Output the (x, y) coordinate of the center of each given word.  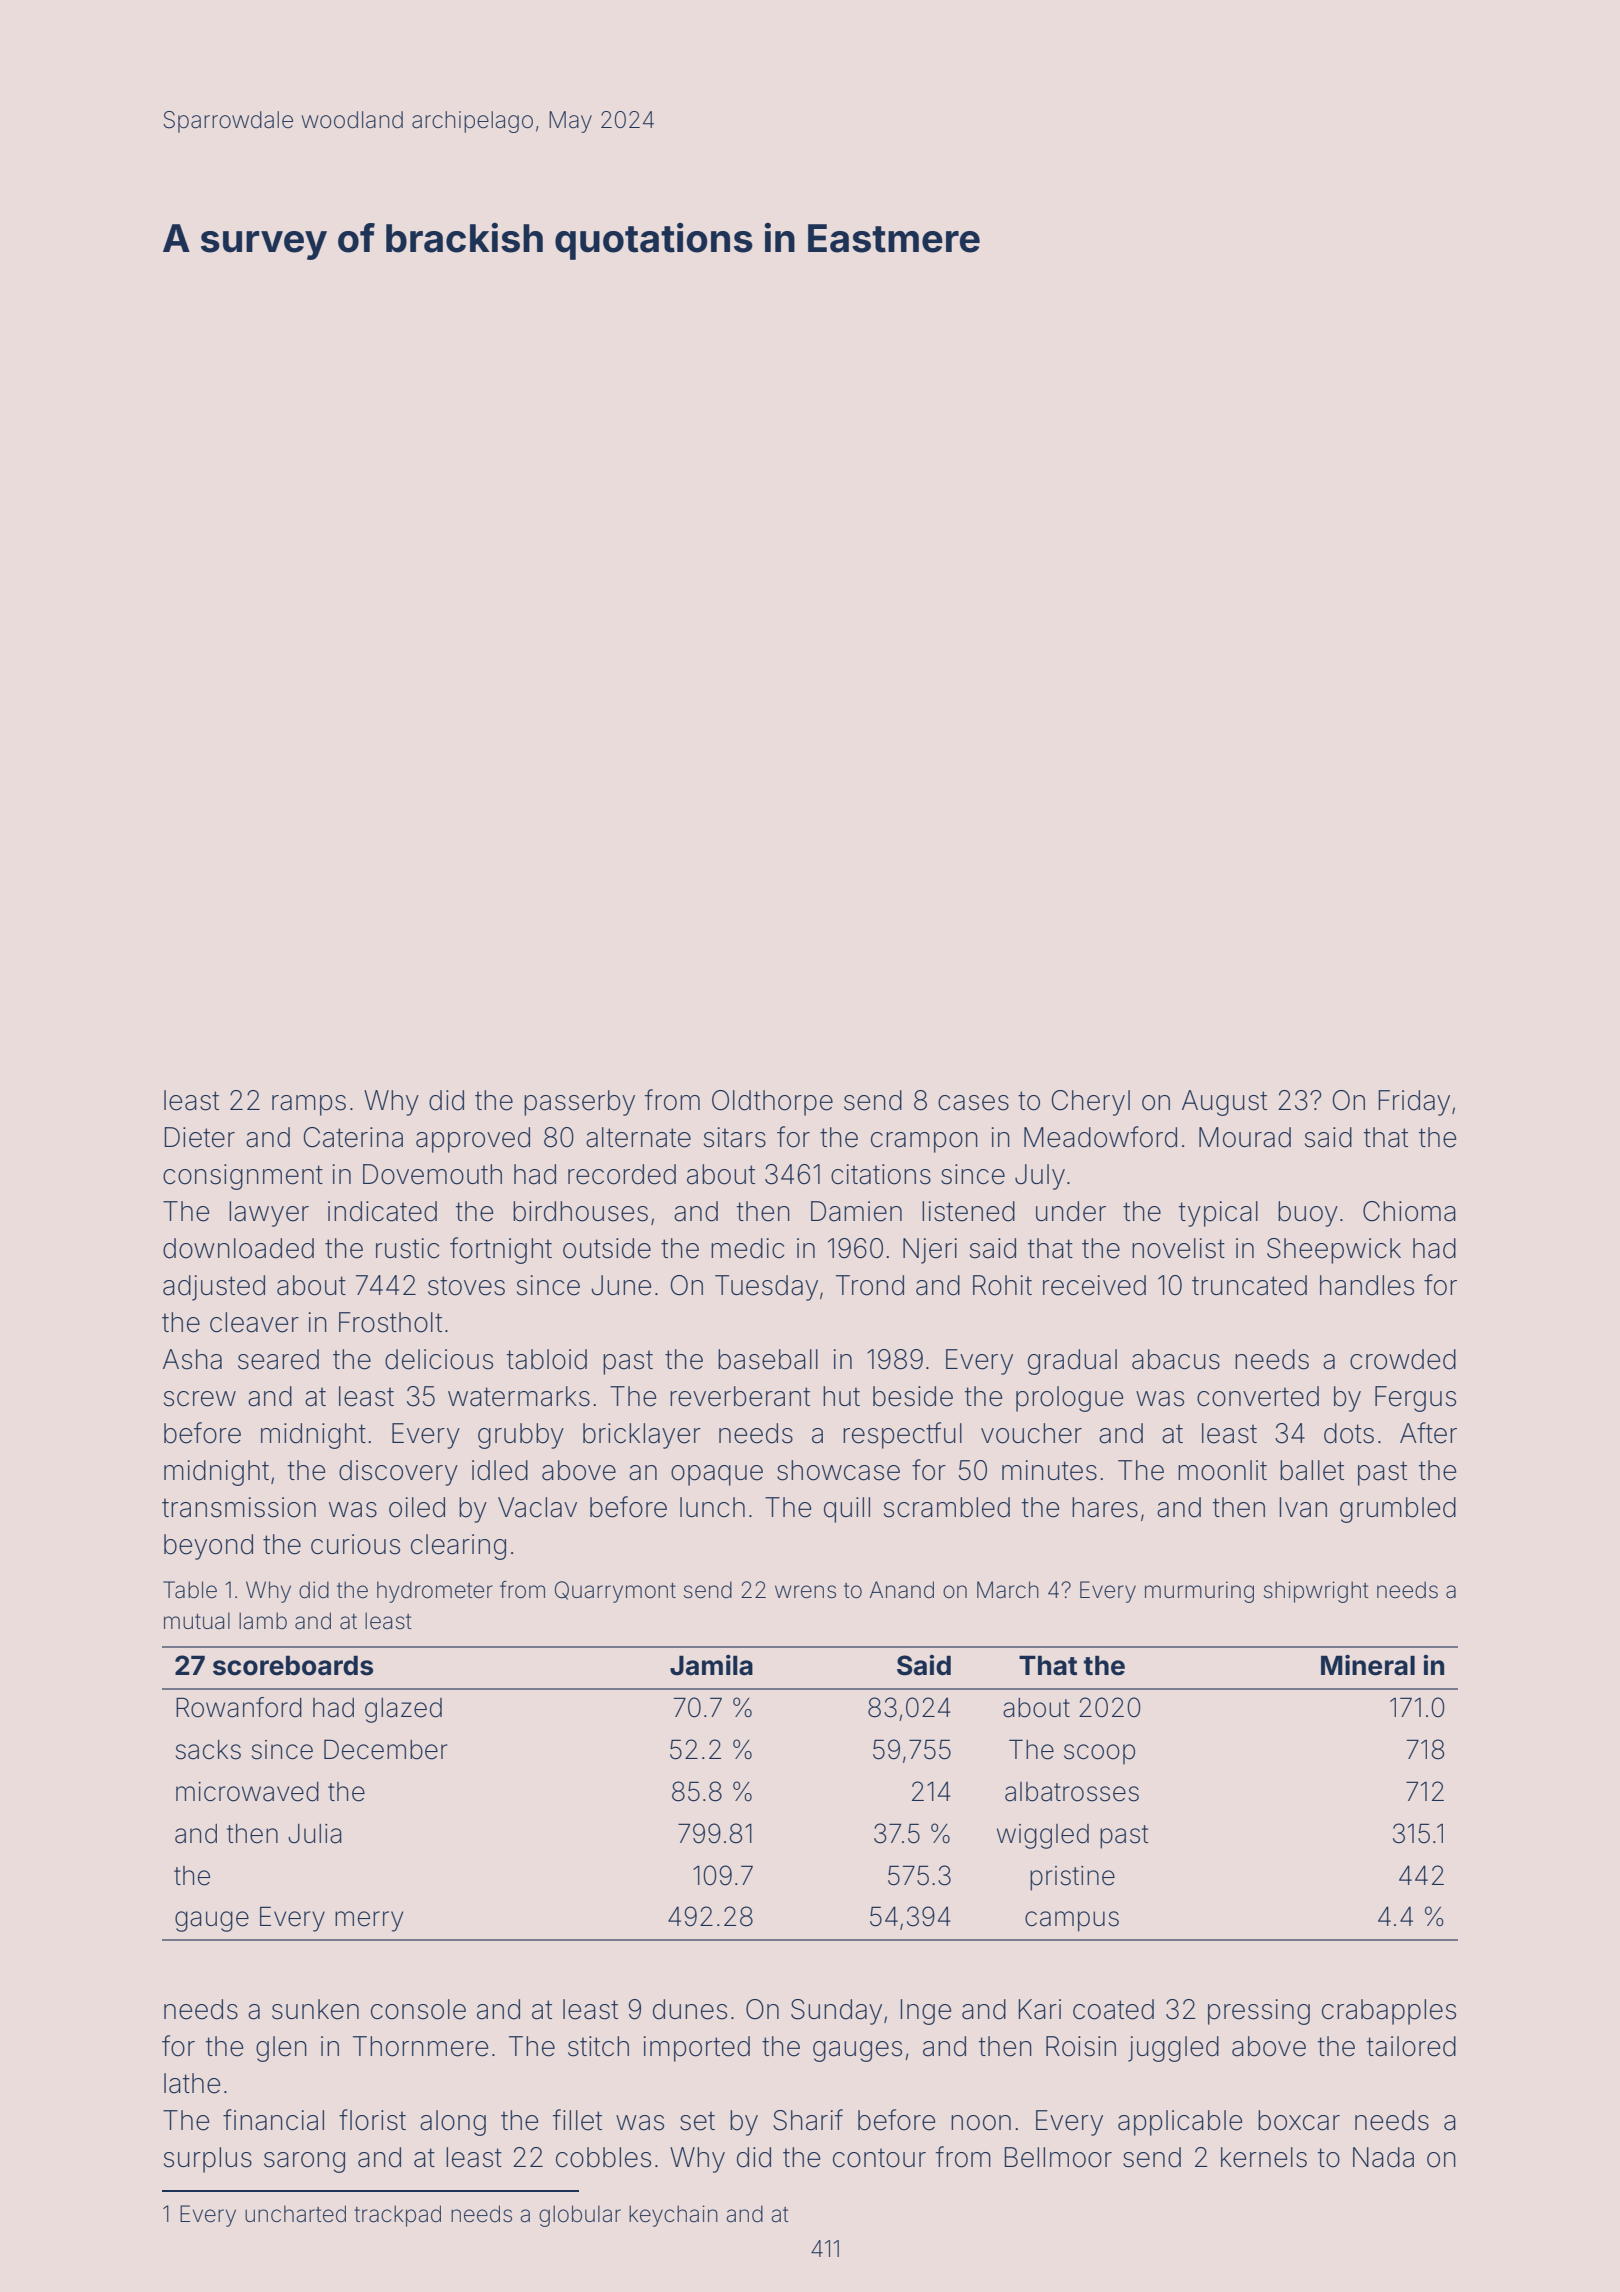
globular (580, 2216)
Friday (1414, 1103)
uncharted (295, 2214)
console (418, 2009)
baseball (768, 1359)
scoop (1099, 1754)
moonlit (1222, 1470)
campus (1072, 1921)
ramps (309, 1105)
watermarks (519, 1396)
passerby (579, 1103)
